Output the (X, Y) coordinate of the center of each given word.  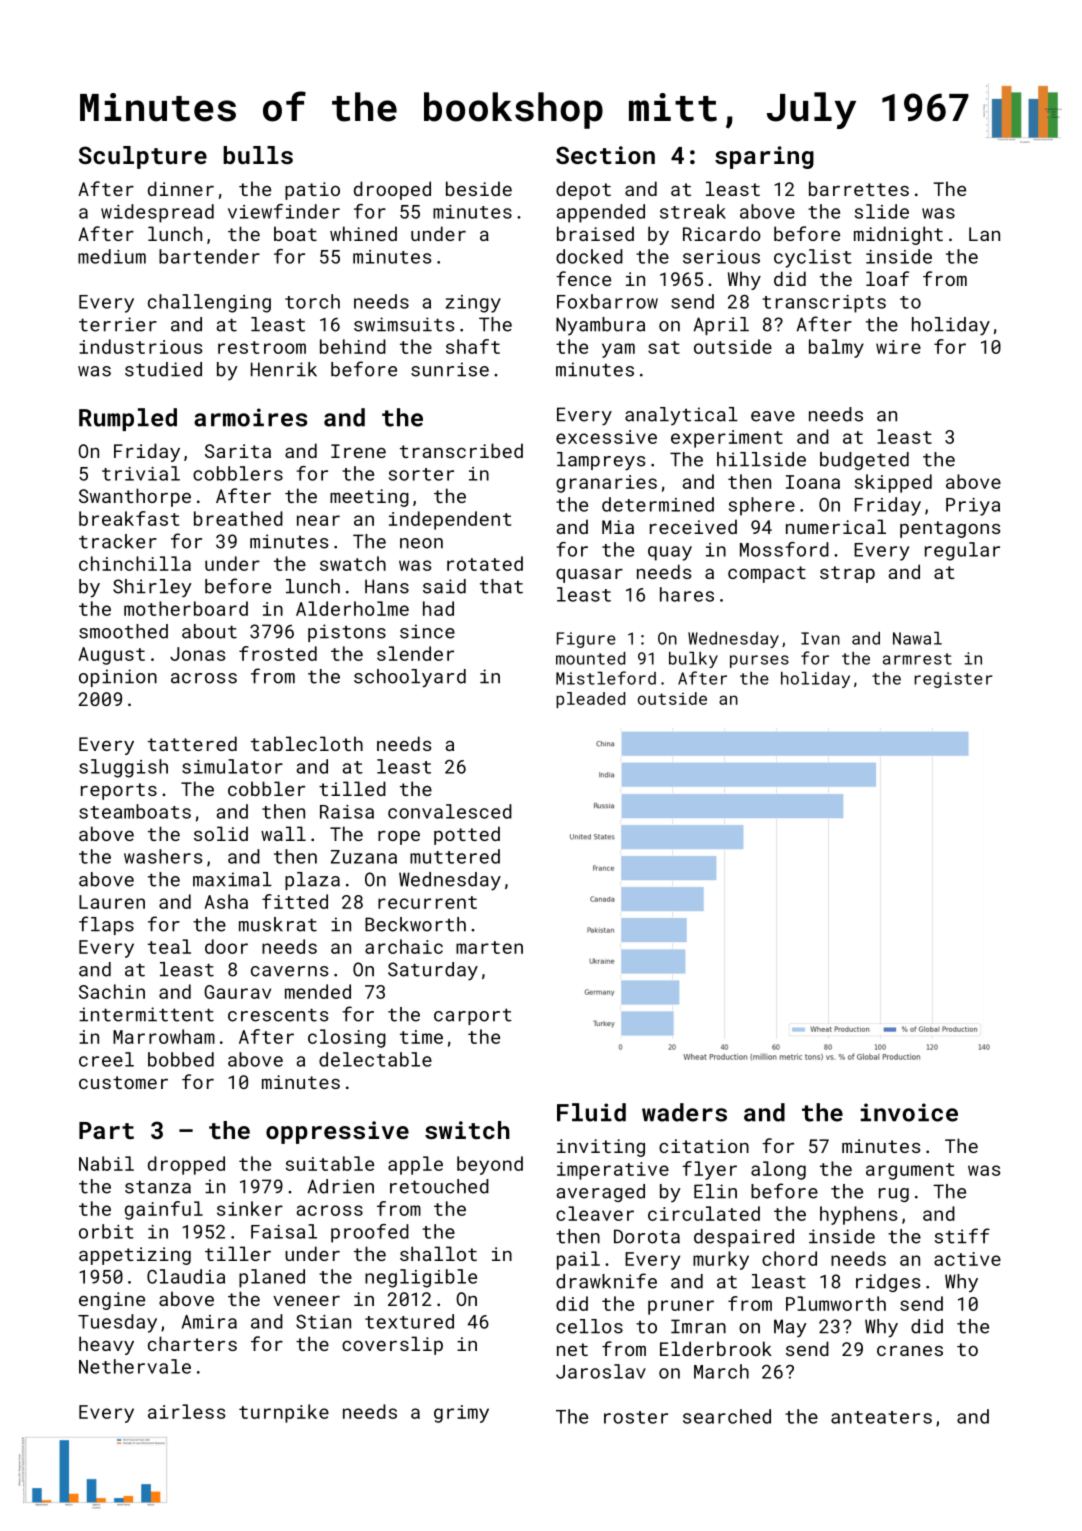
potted (467, 835)
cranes (910, 1350)
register (953, 680)
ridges (888, 1283)
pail (578, 1260)
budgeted (864, 461)
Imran (698, 1326)
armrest (917, 659)
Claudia (186, 1276)
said (444, 586)
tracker (118, 541)
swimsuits (404, 324)
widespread (157, 213)
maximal (232, 879)
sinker (250, 1208)
